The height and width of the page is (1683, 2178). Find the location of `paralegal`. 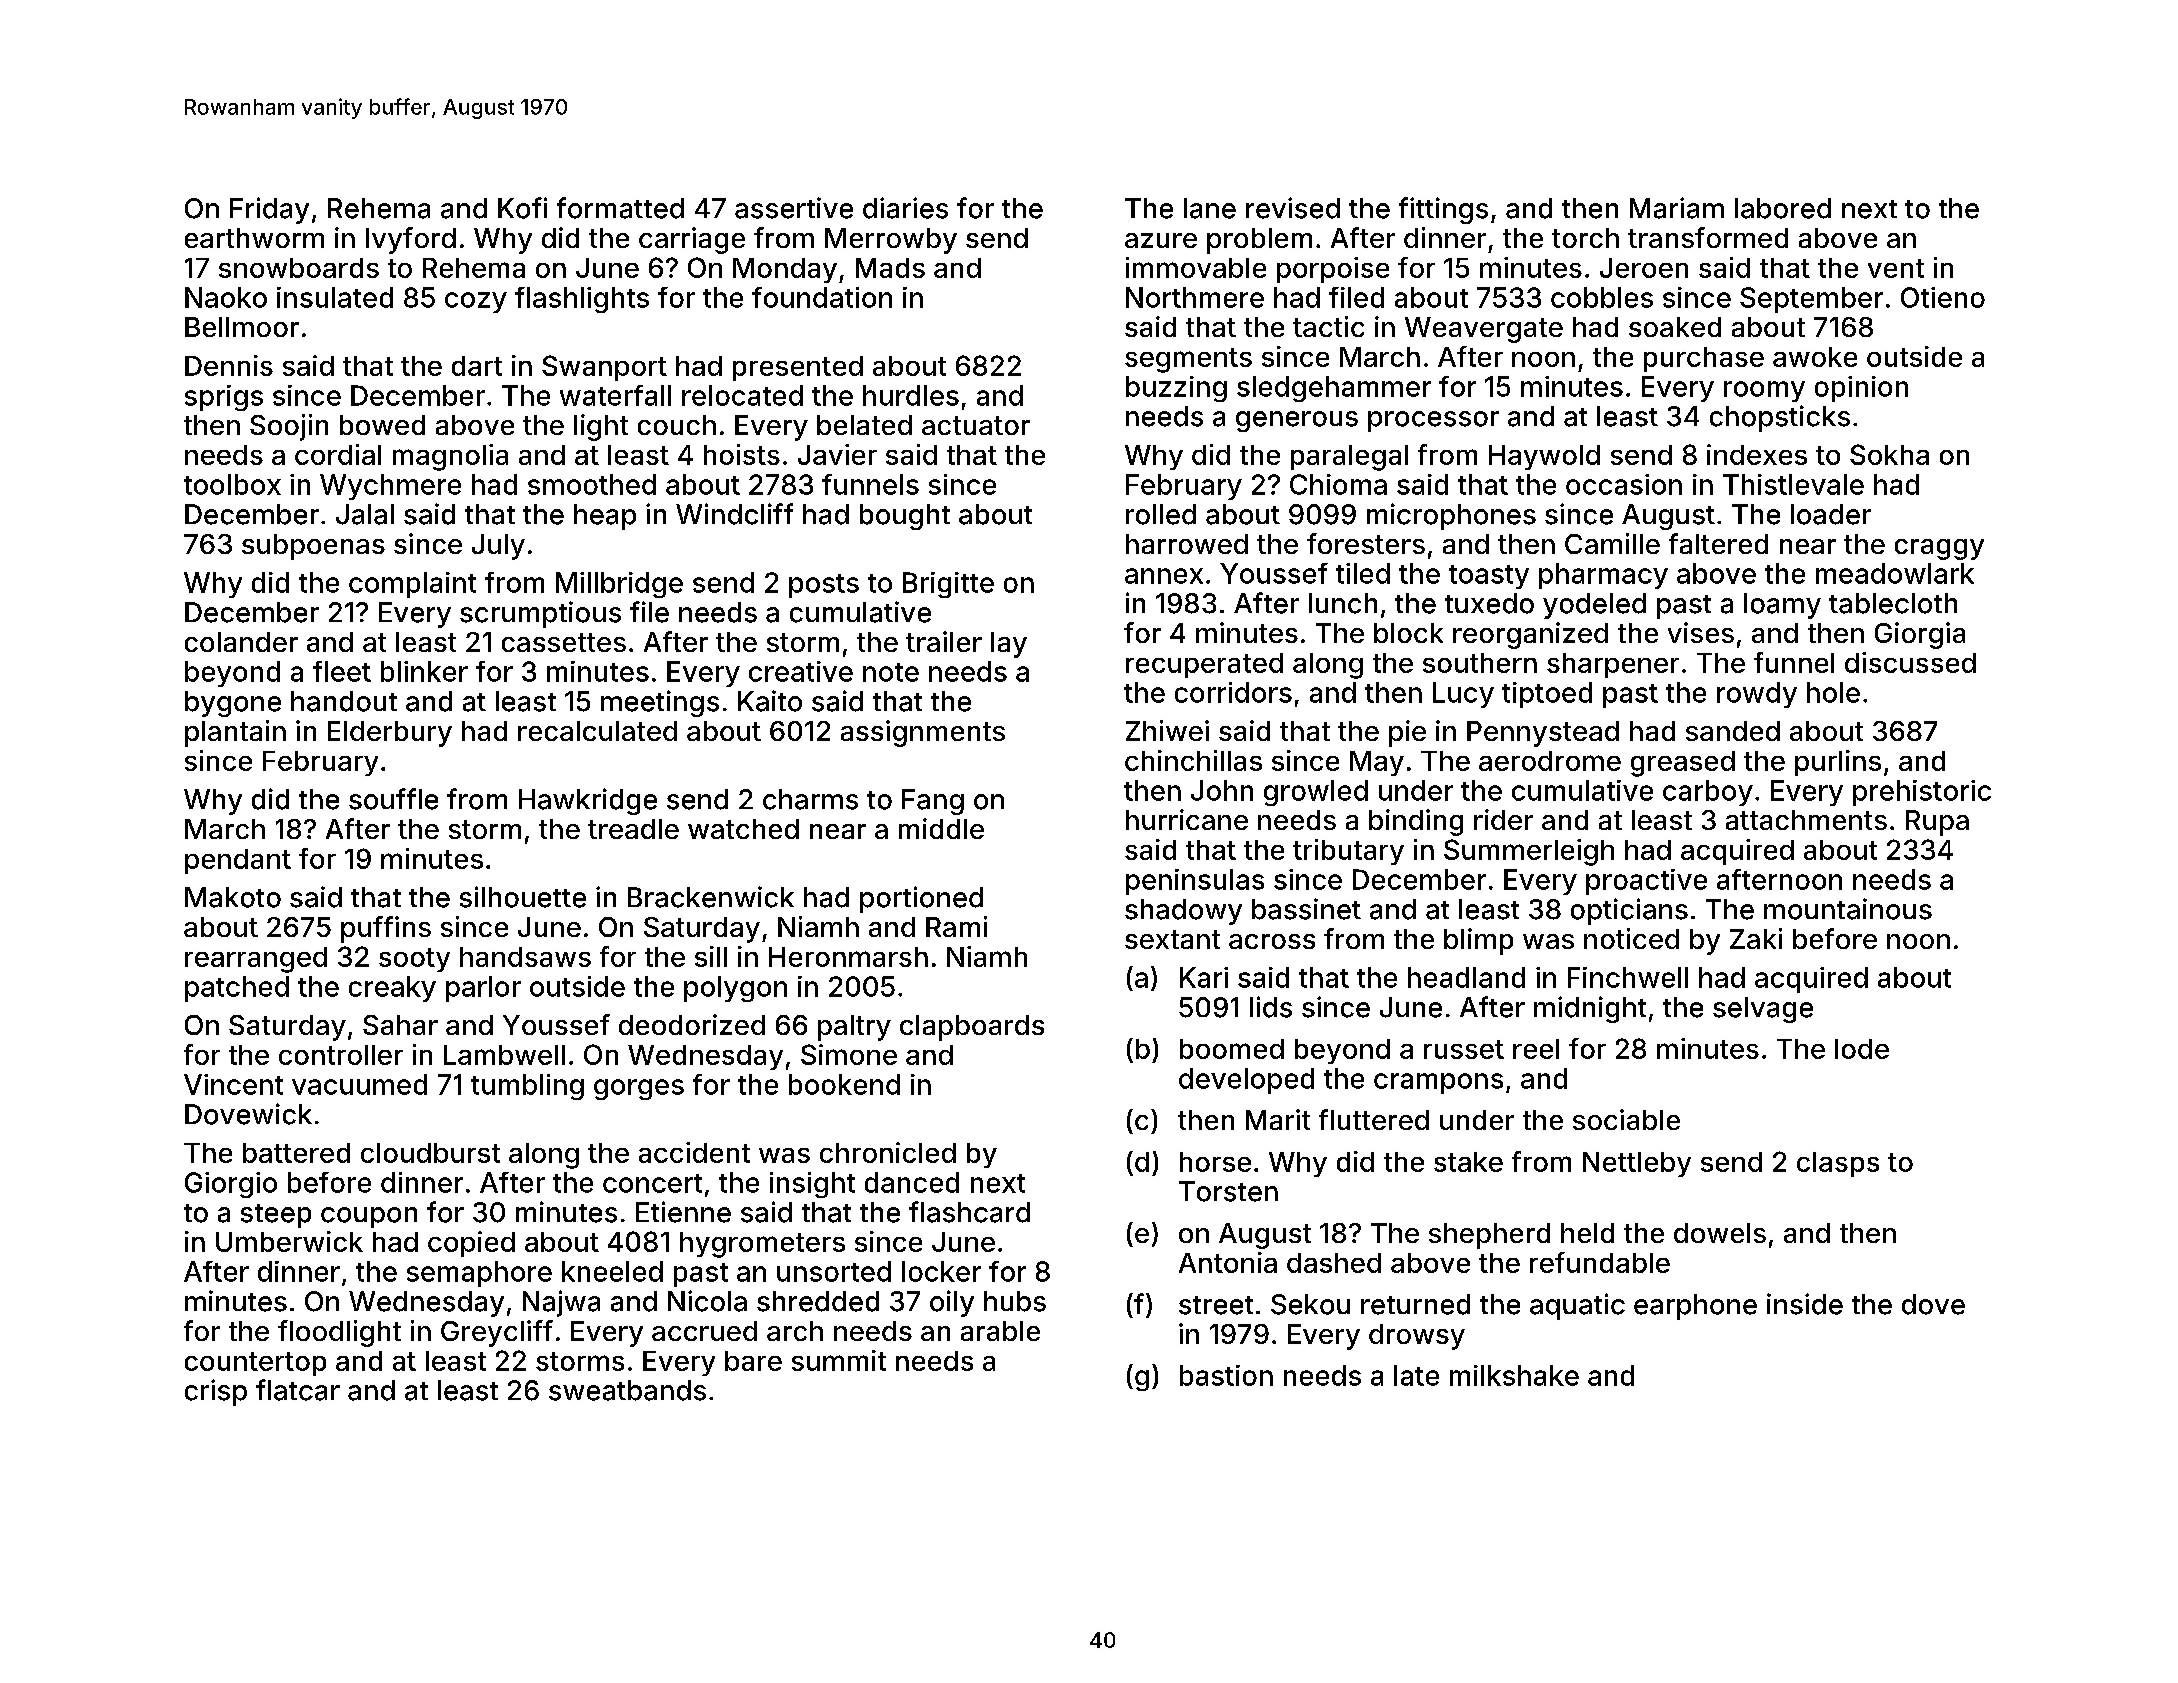

paralegal is located at coordinates (1349, 458).
